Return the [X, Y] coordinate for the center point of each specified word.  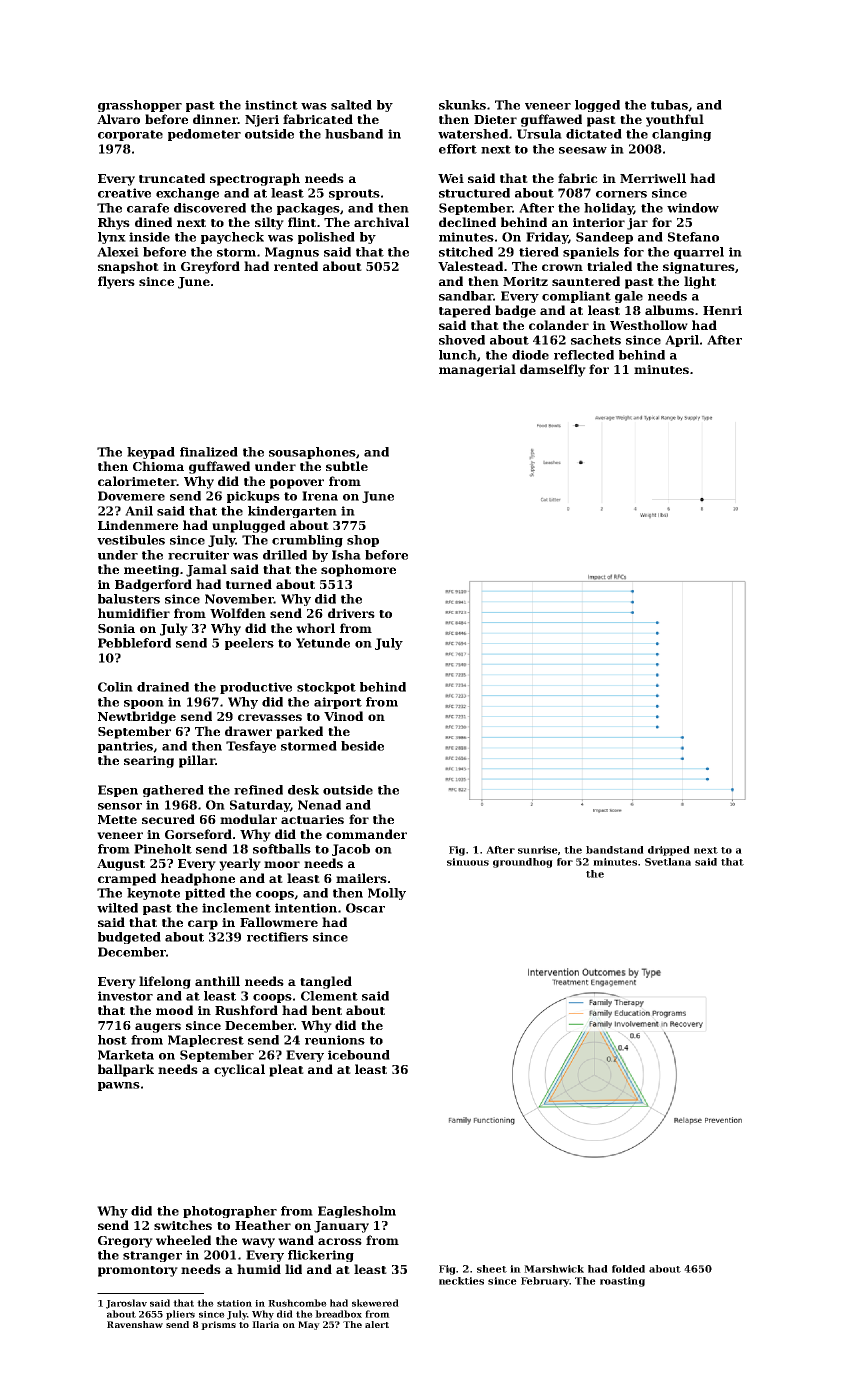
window [693, 208]
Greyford [210, 267]
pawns [119, 1086]
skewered [375, 1303]
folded [628, 1269]
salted [351, 105]
